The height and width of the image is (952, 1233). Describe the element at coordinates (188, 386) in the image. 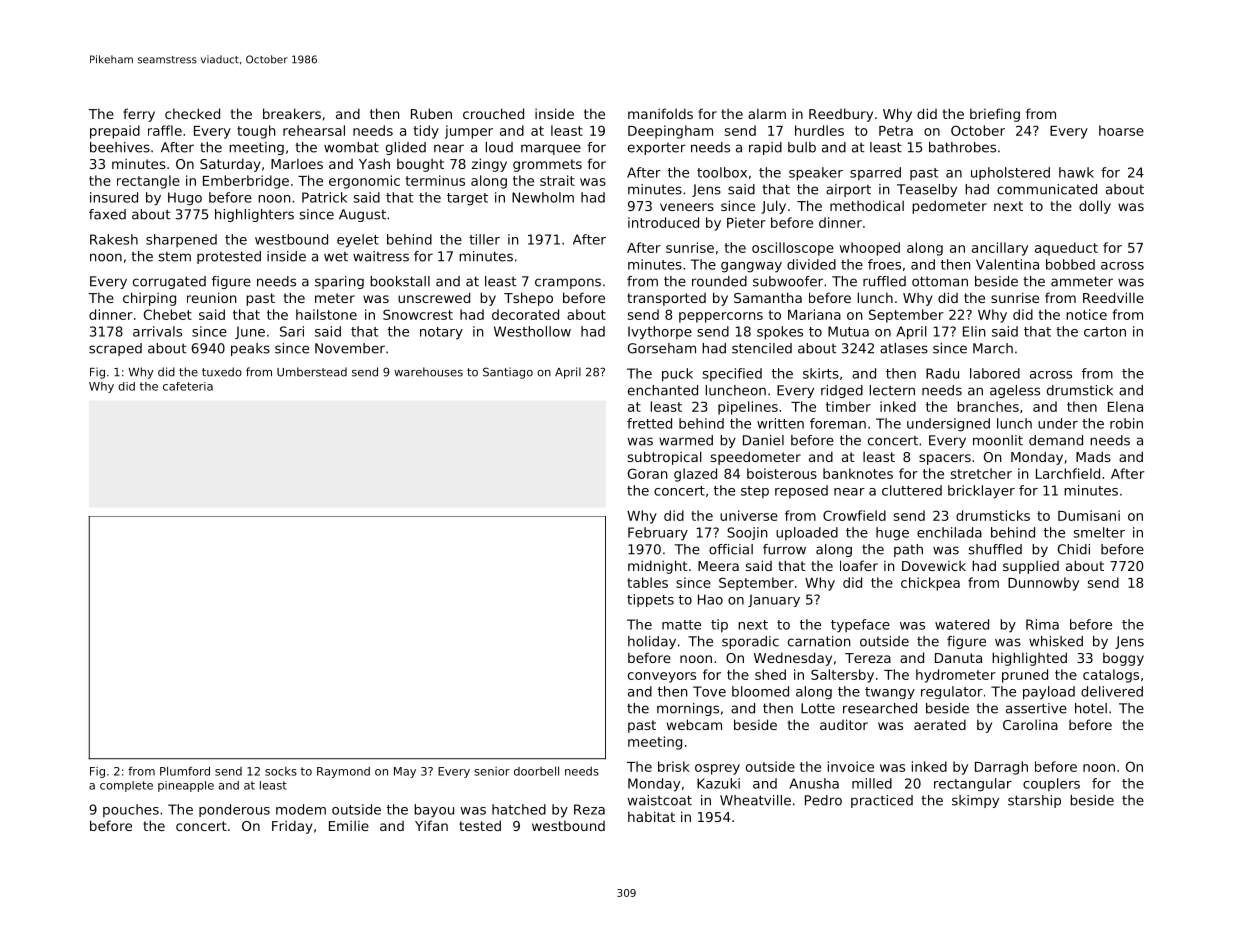

I see `cafeteria` at that location.
